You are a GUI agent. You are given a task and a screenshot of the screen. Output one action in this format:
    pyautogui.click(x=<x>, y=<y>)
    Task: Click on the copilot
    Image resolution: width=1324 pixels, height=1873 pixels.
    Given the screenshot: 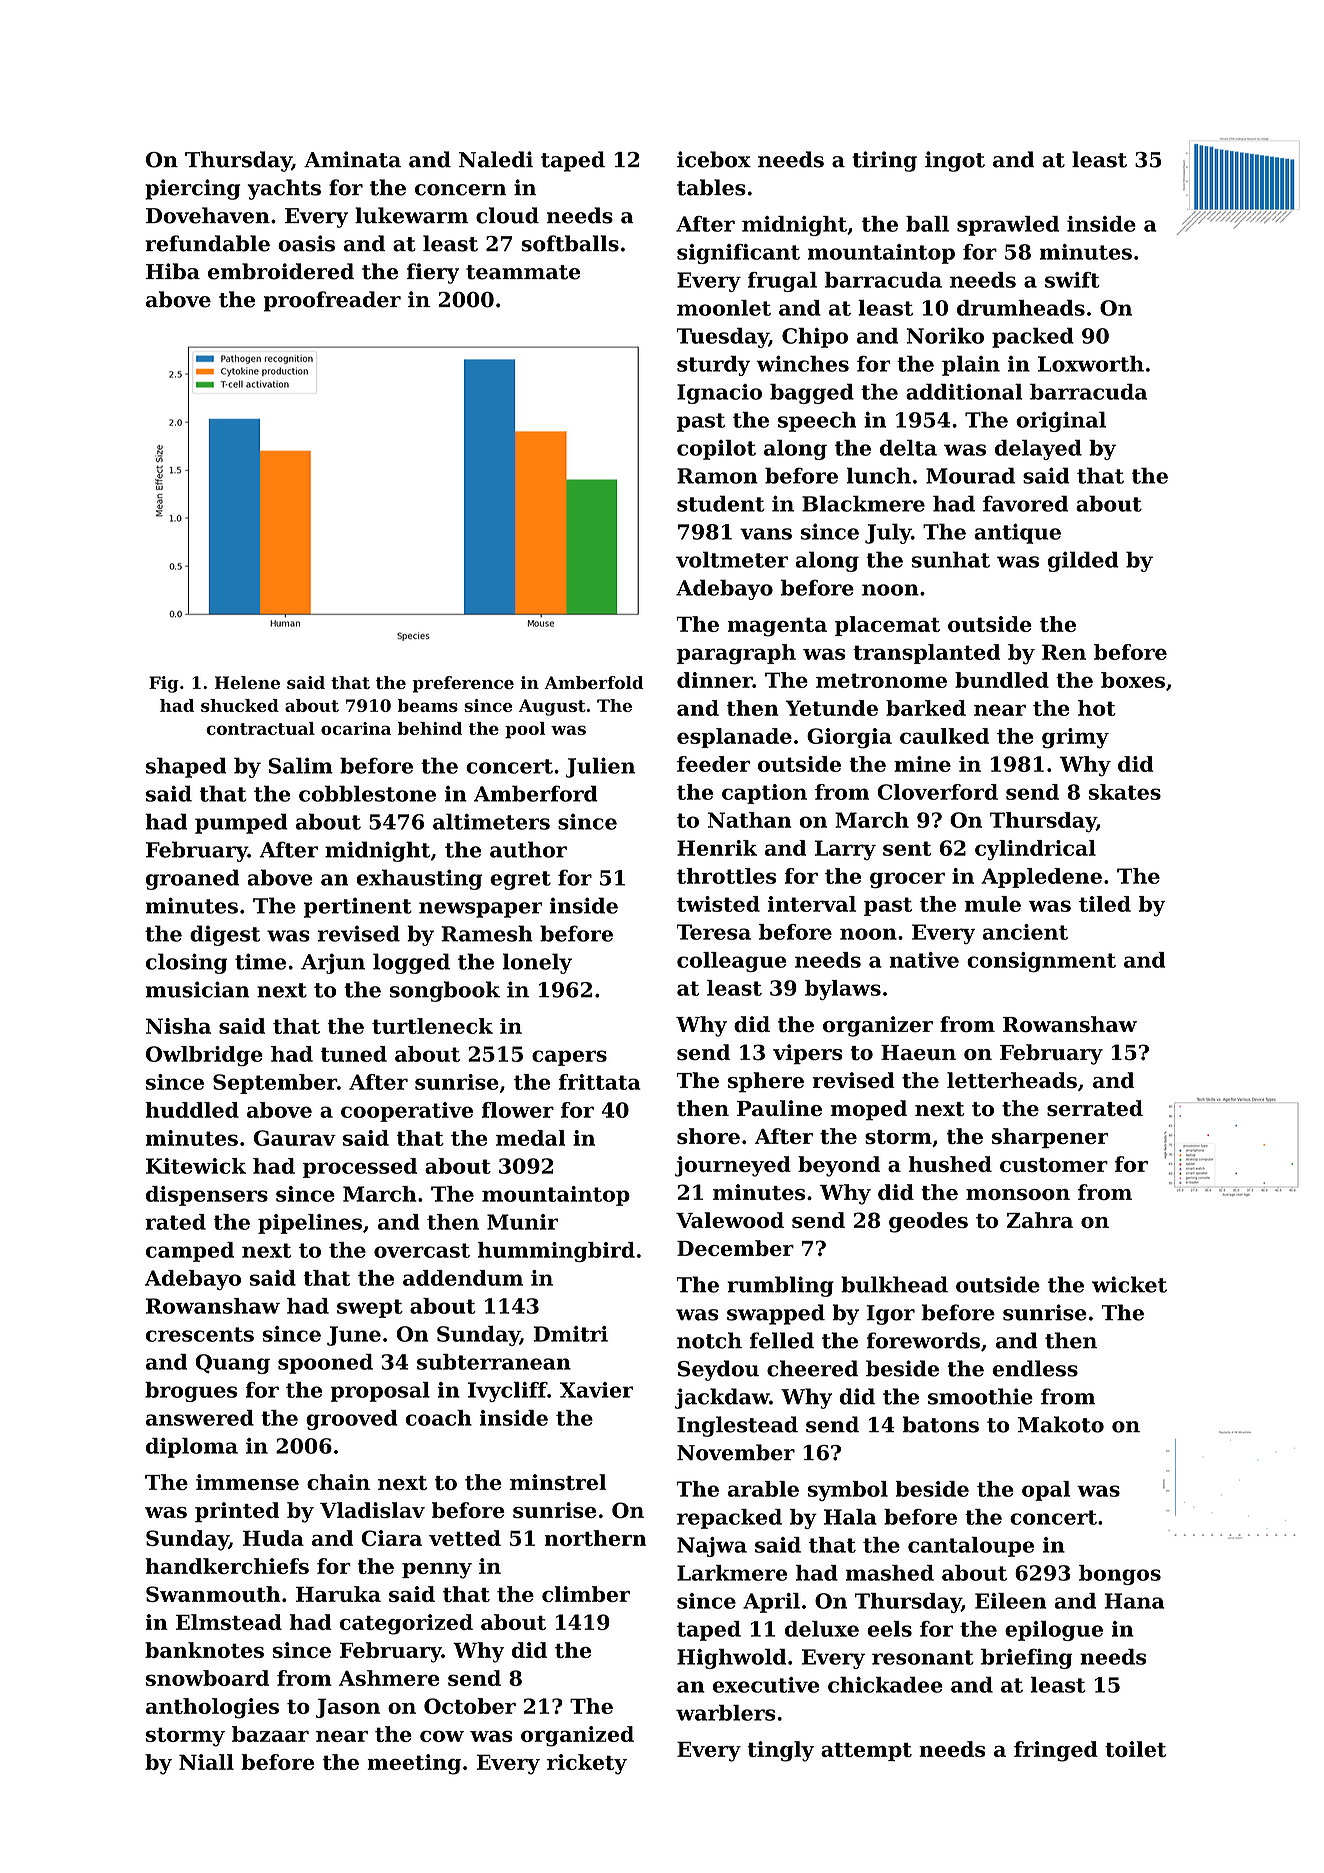 What is the action you would take?
    pyautogui.click(x=716, y=450)
